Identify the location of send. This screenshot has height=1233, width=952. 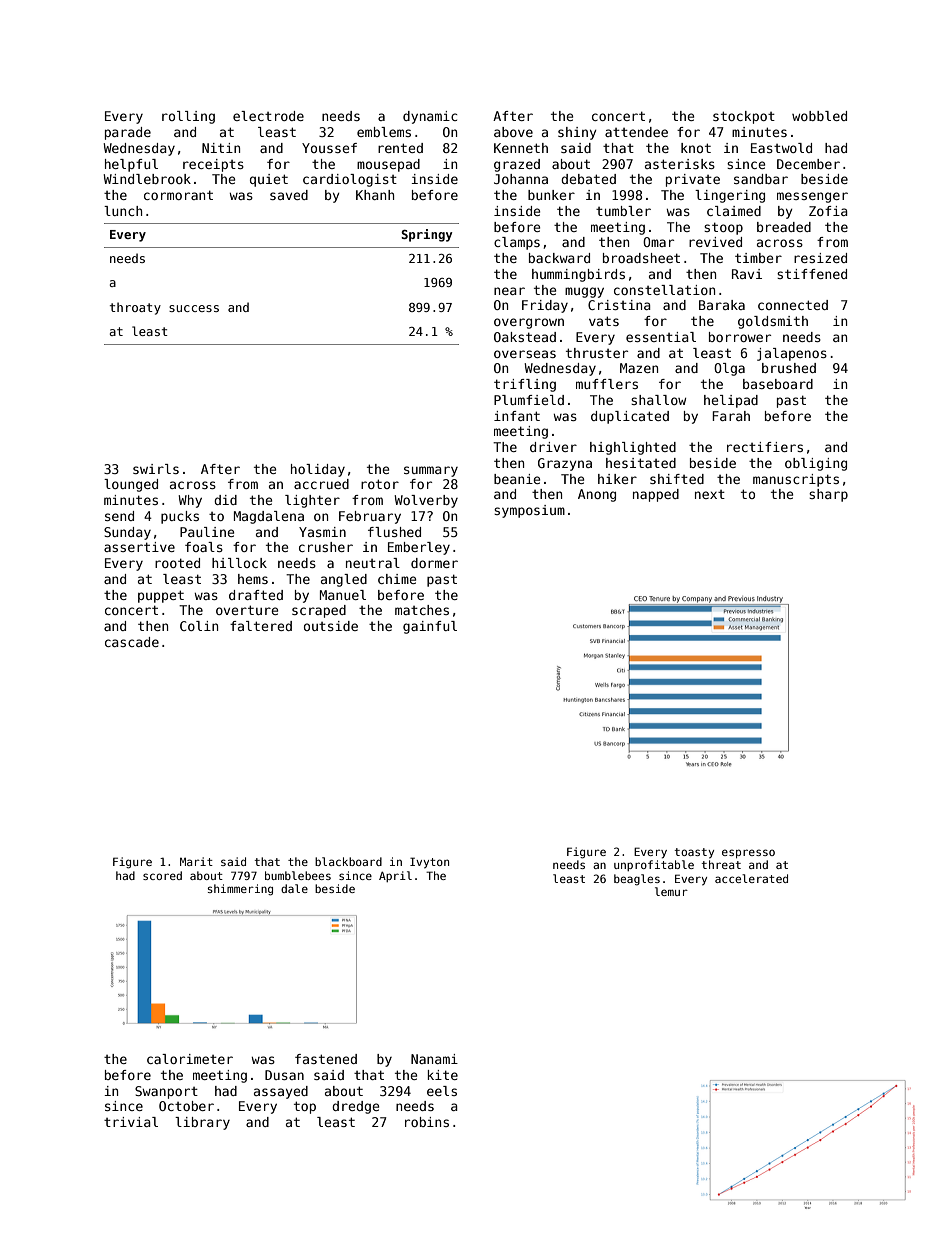
(119, 516).
